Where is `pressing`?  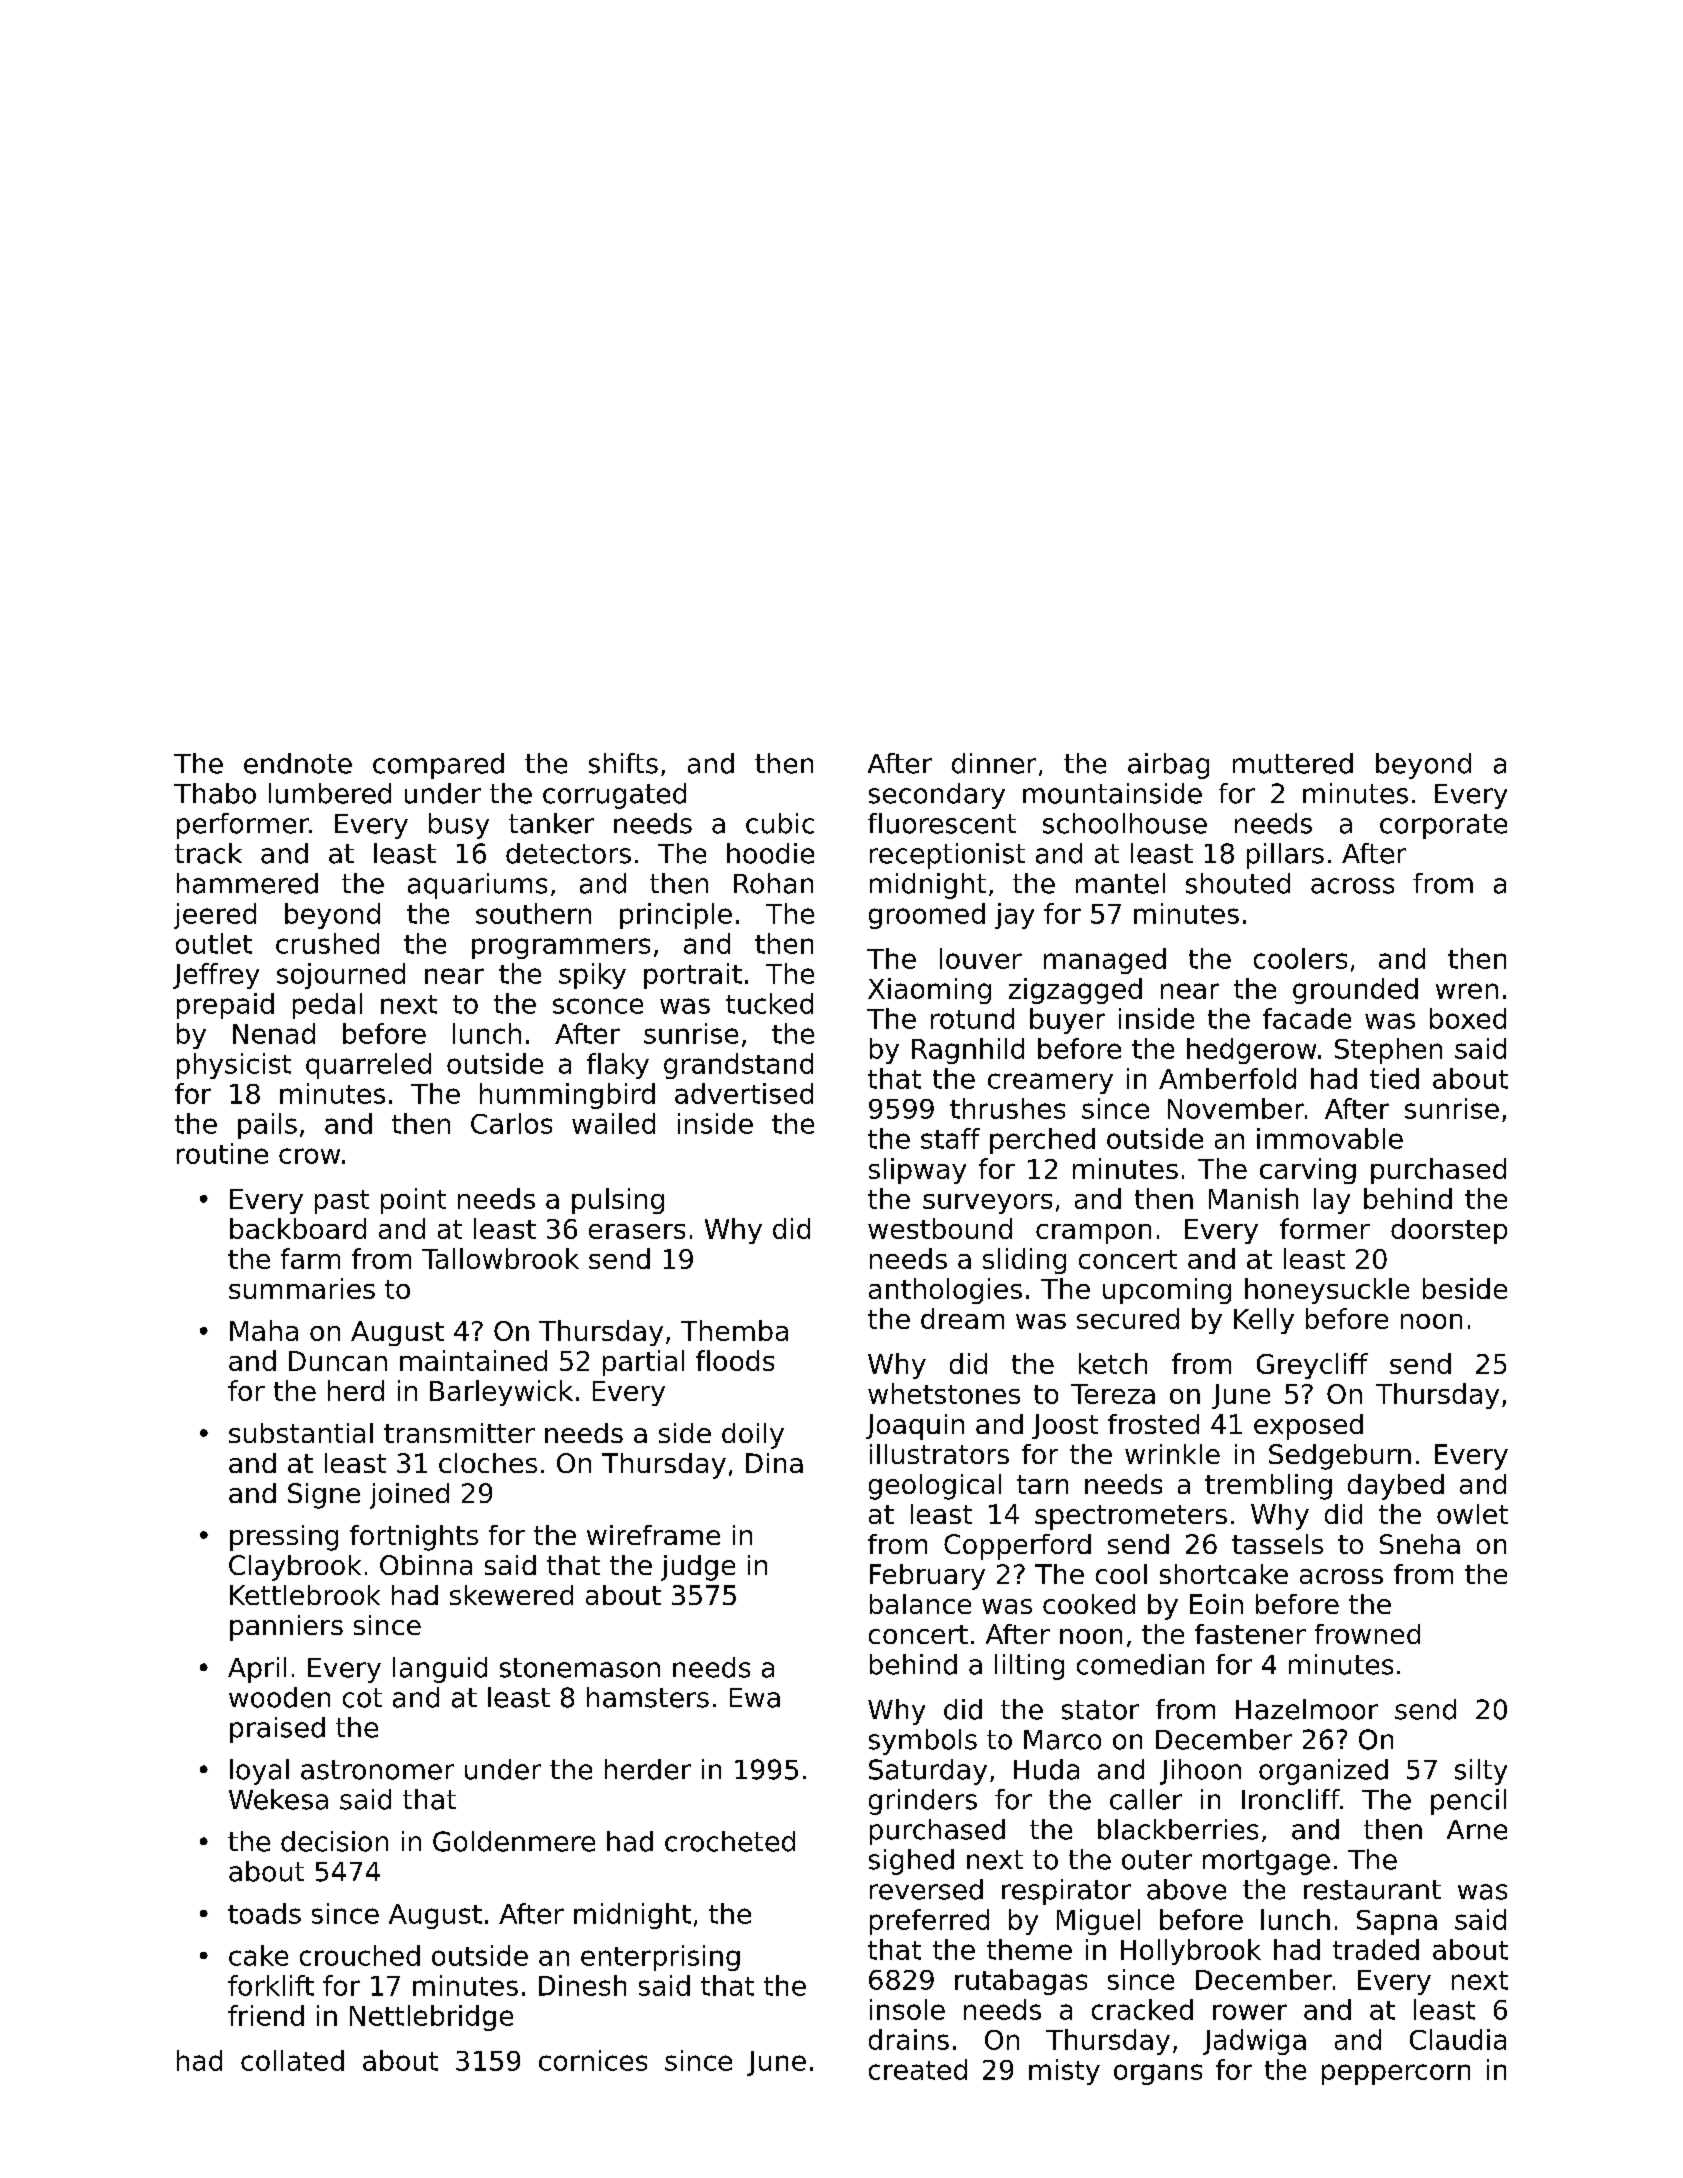
pressing is located at coordinates (284, 1538).
